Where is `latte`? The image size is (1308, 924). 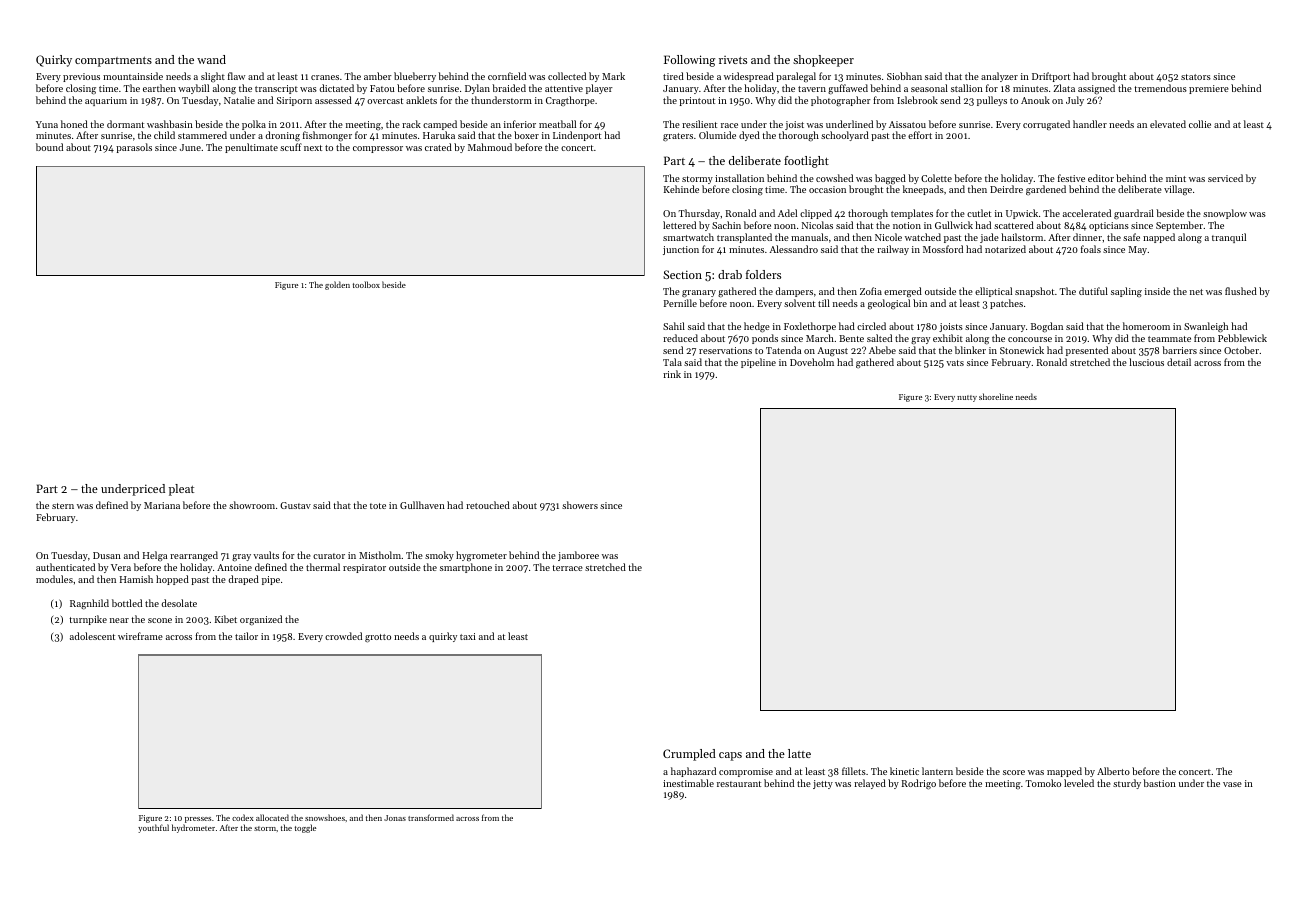
latte is located at coordinates (799, 753).
